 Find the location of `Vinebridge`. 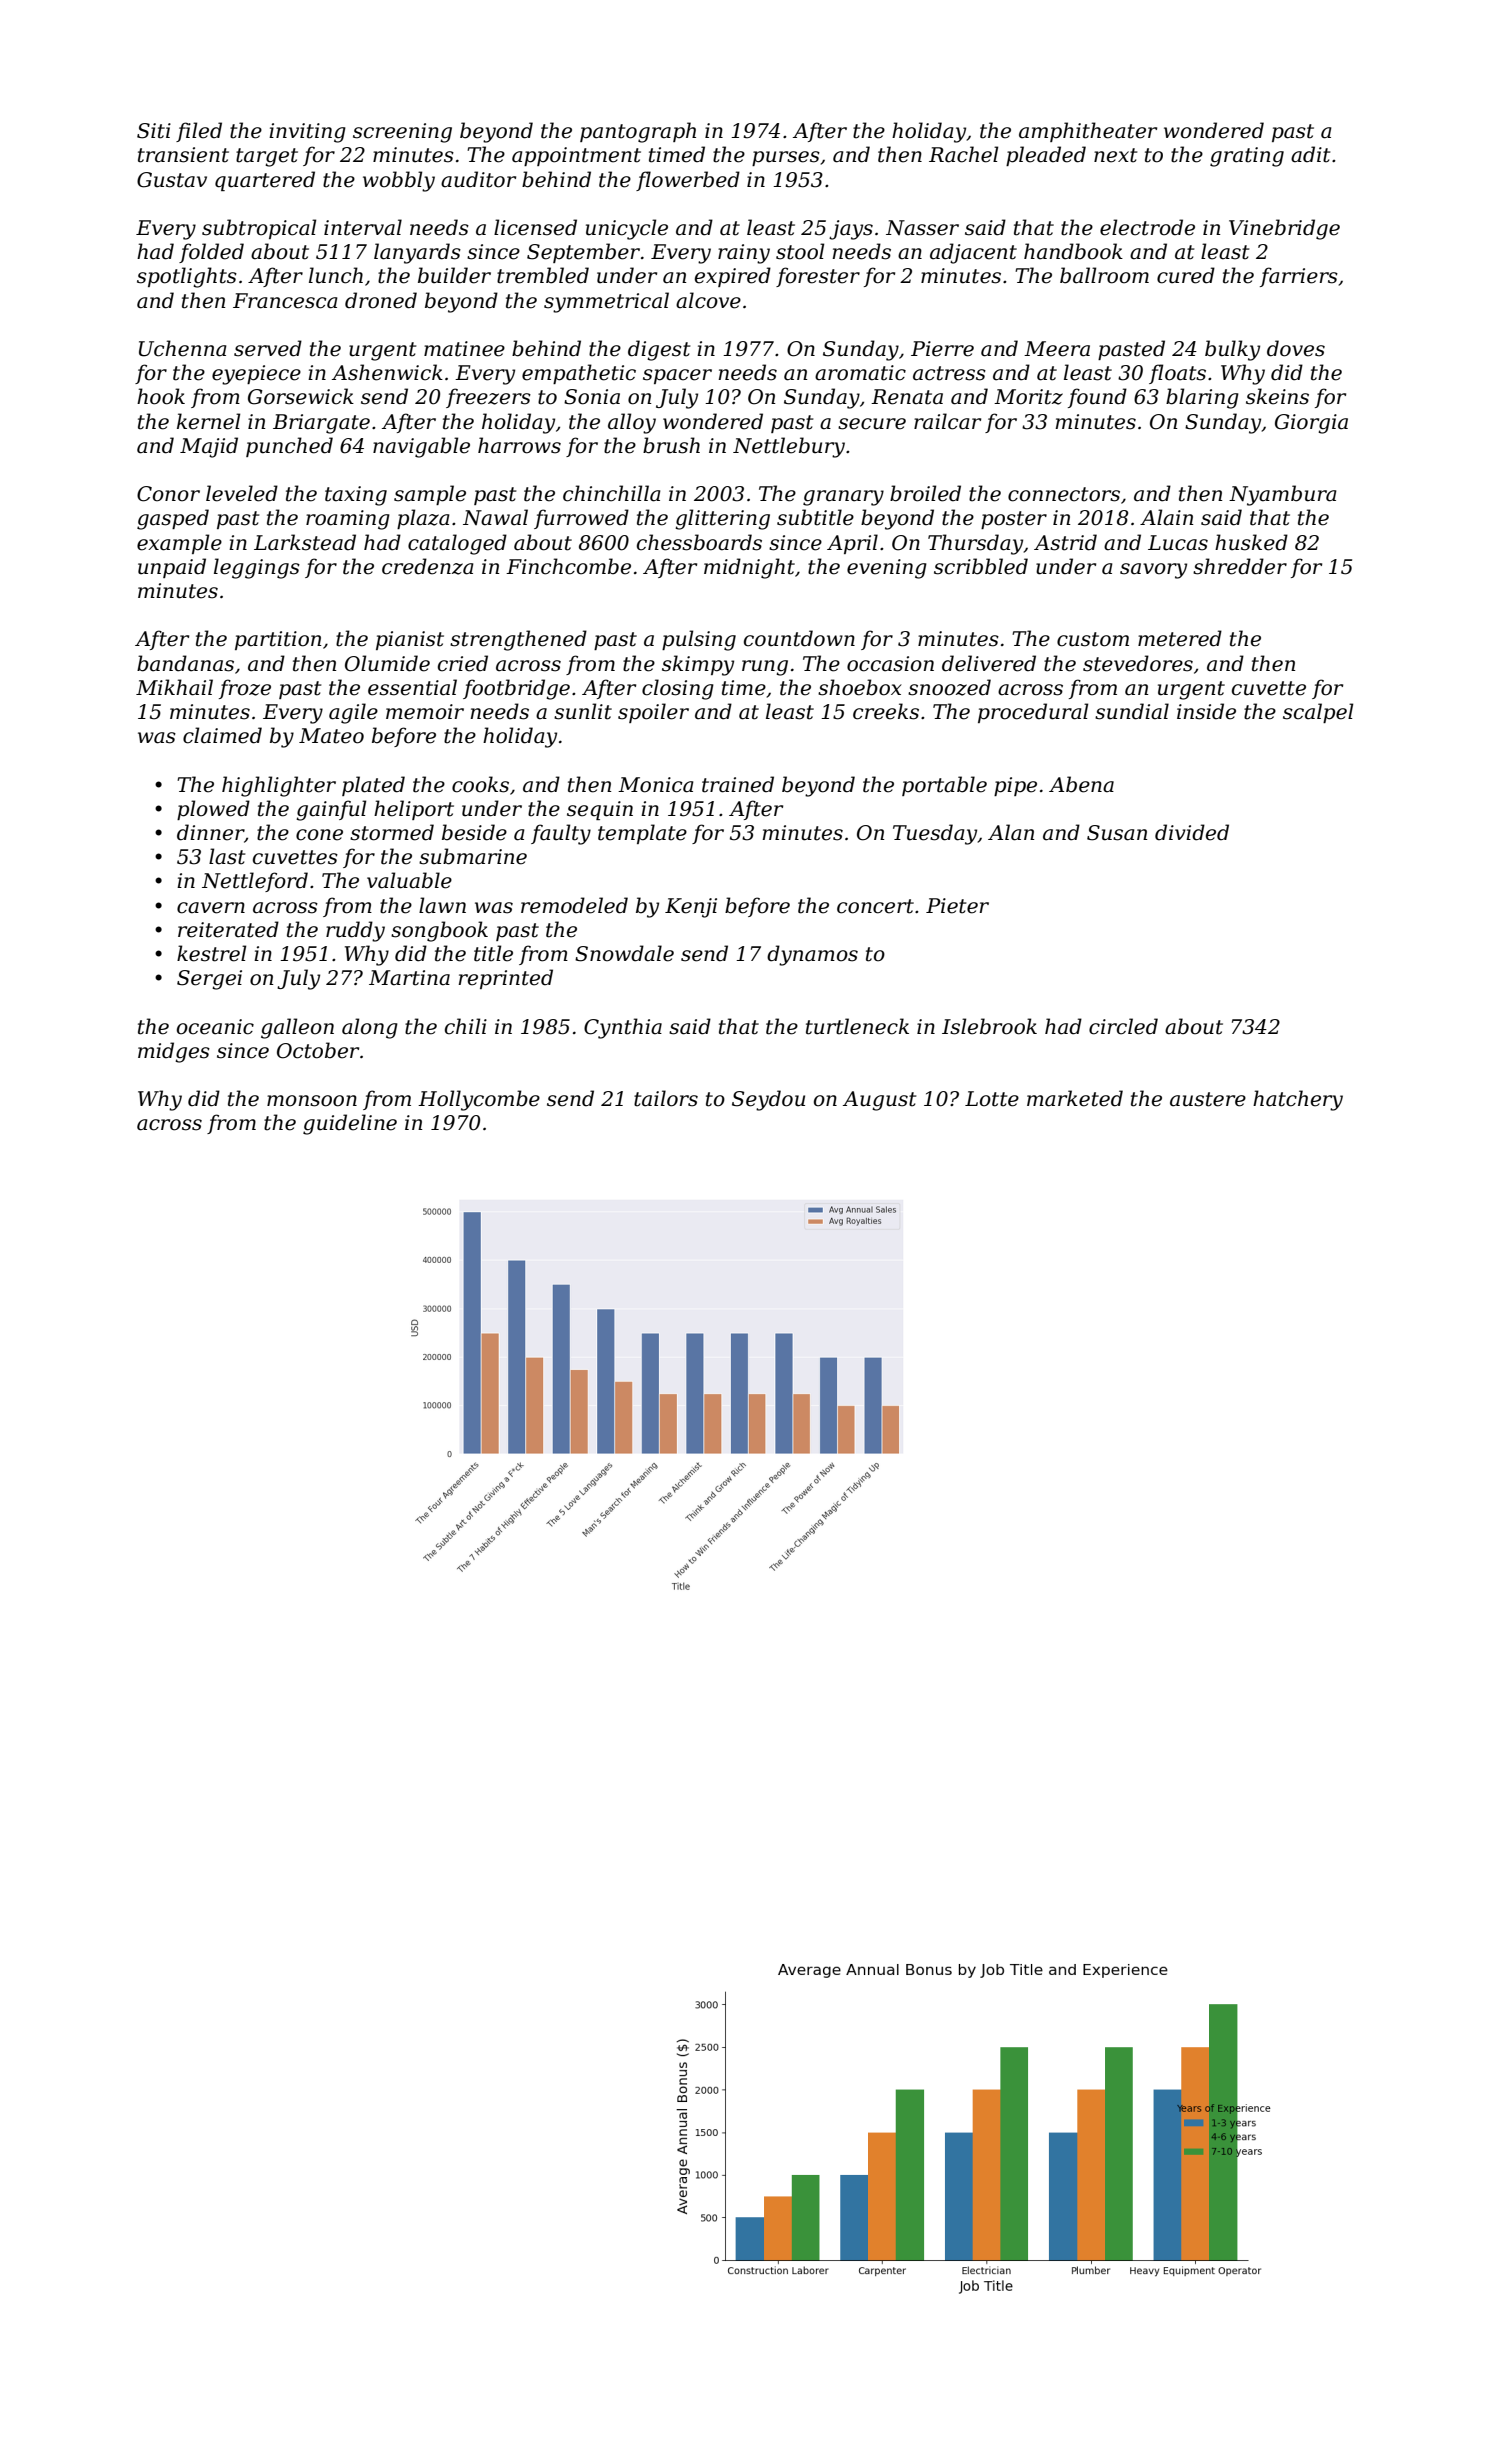

Vinebridge is located at coordinates (1284, 229).
